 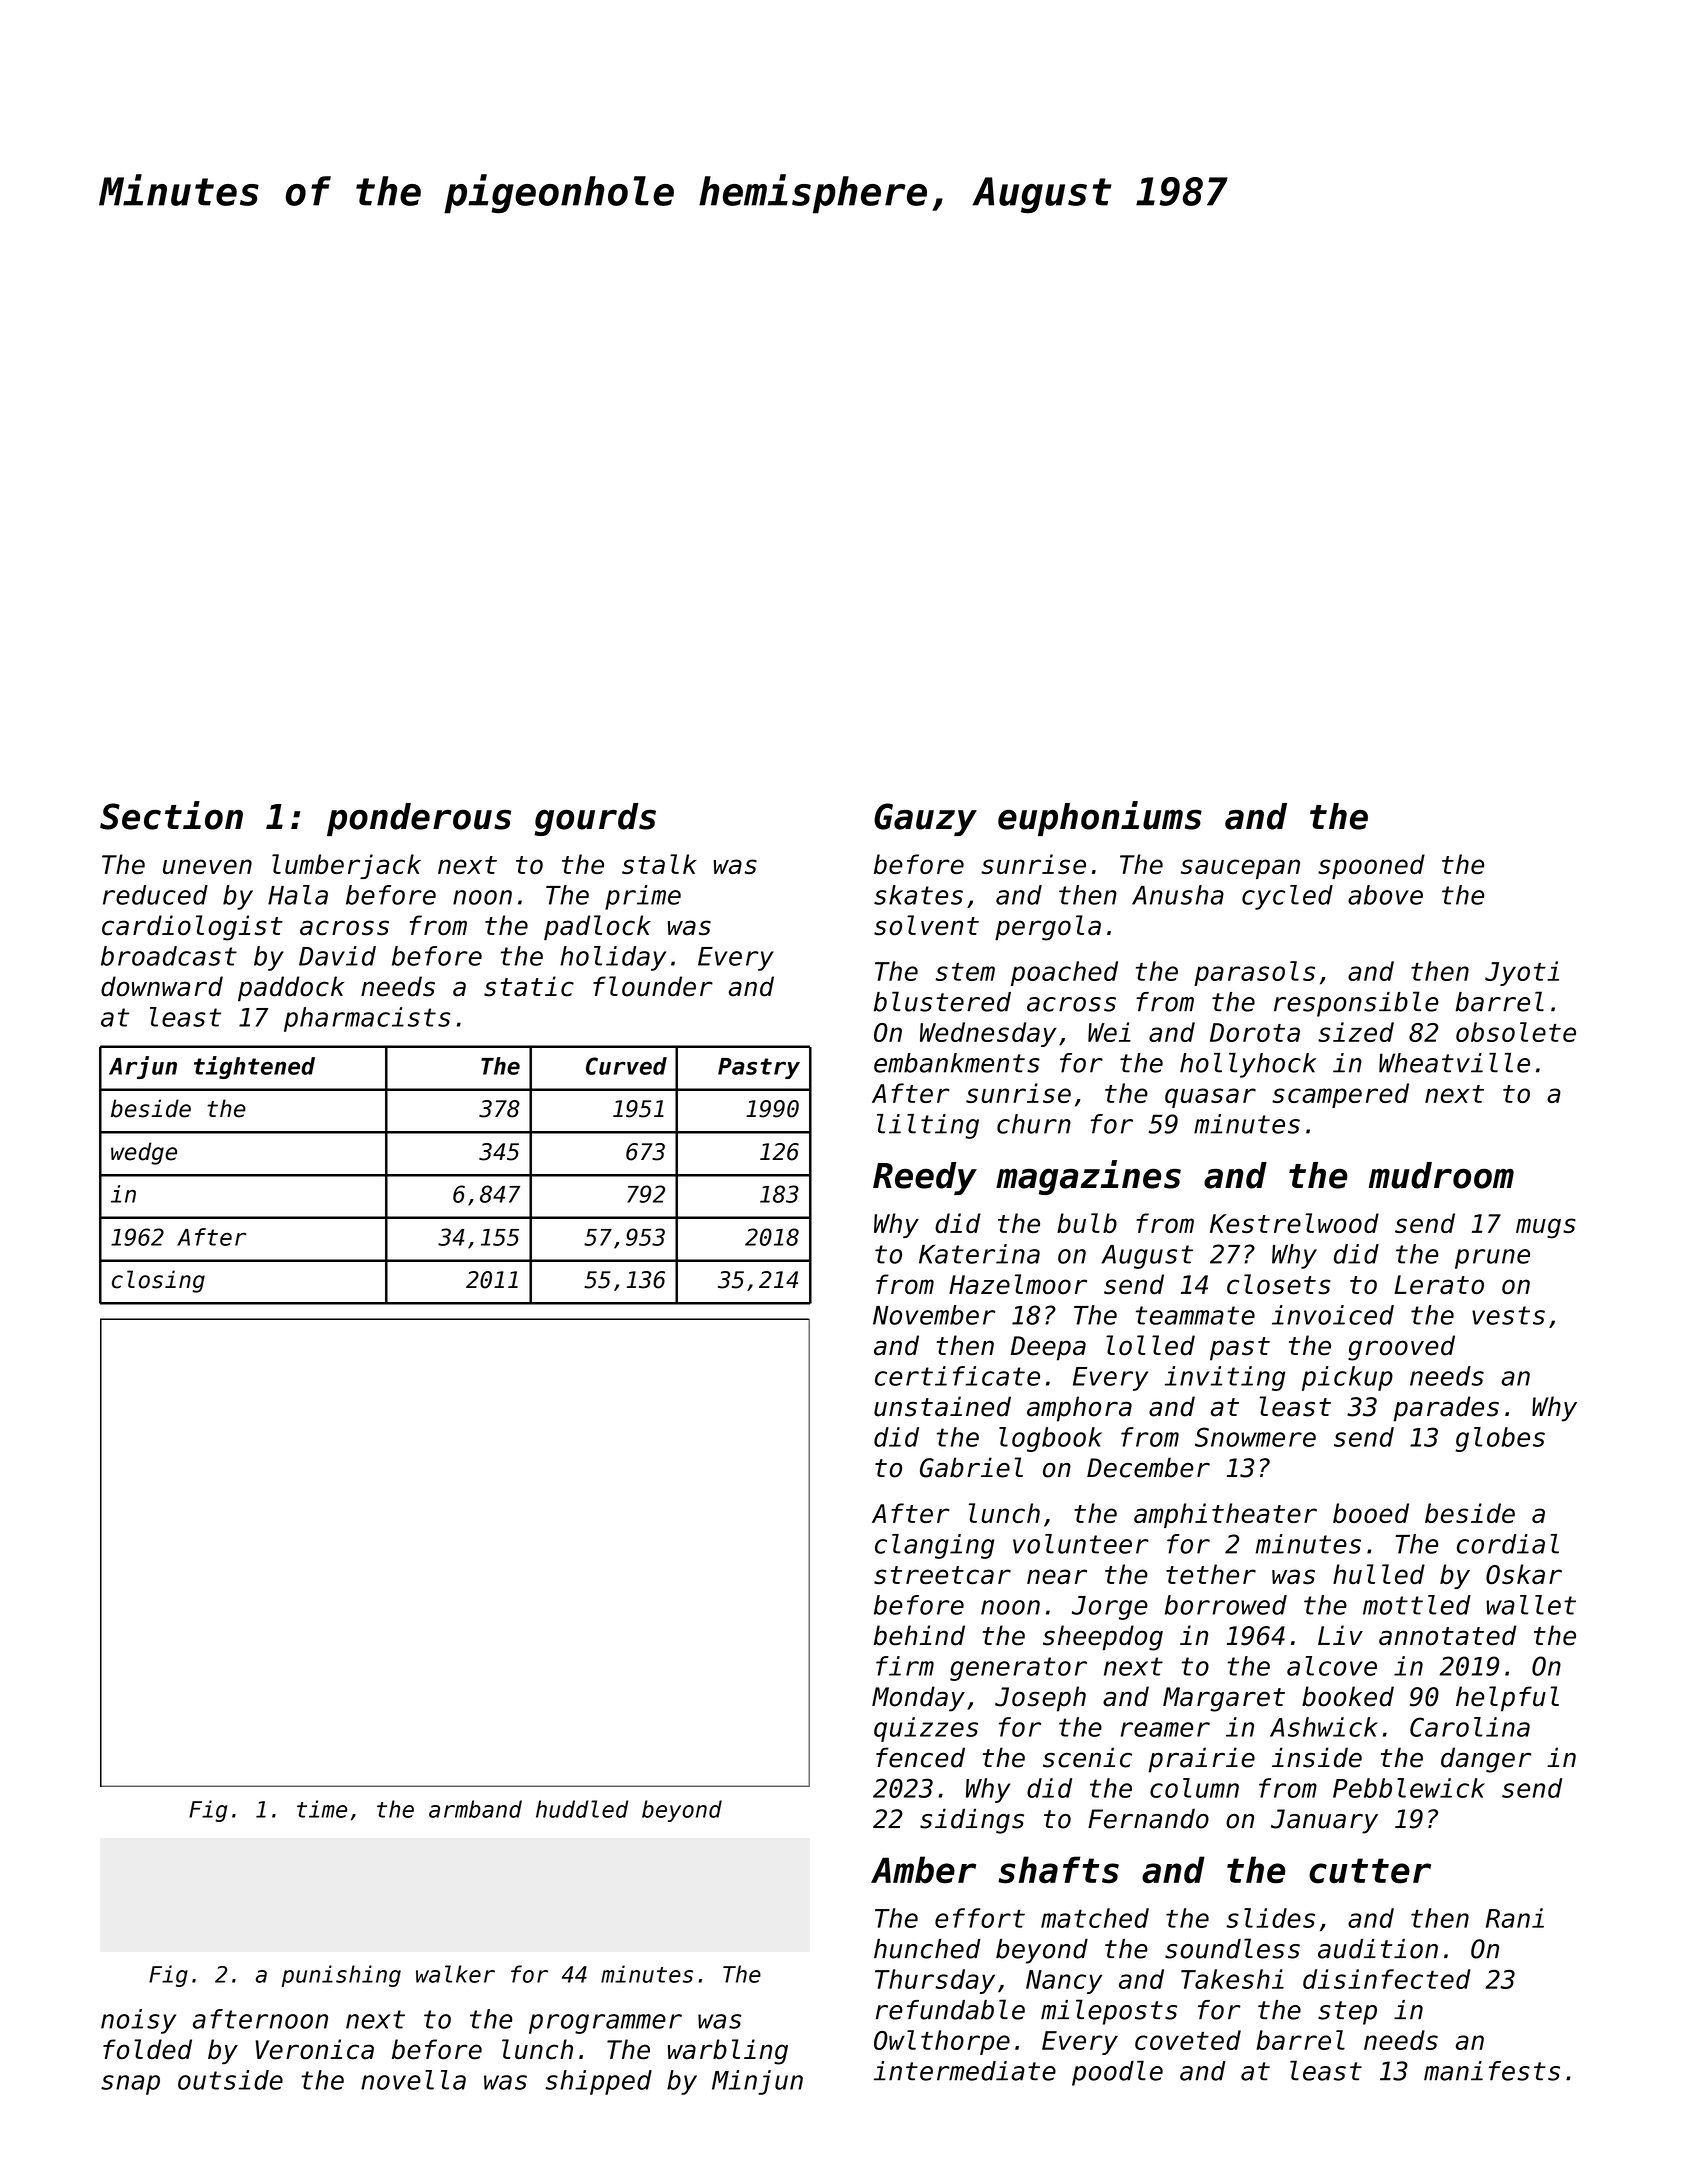 I want to click on ponderous, so click(x=419, y=819).
